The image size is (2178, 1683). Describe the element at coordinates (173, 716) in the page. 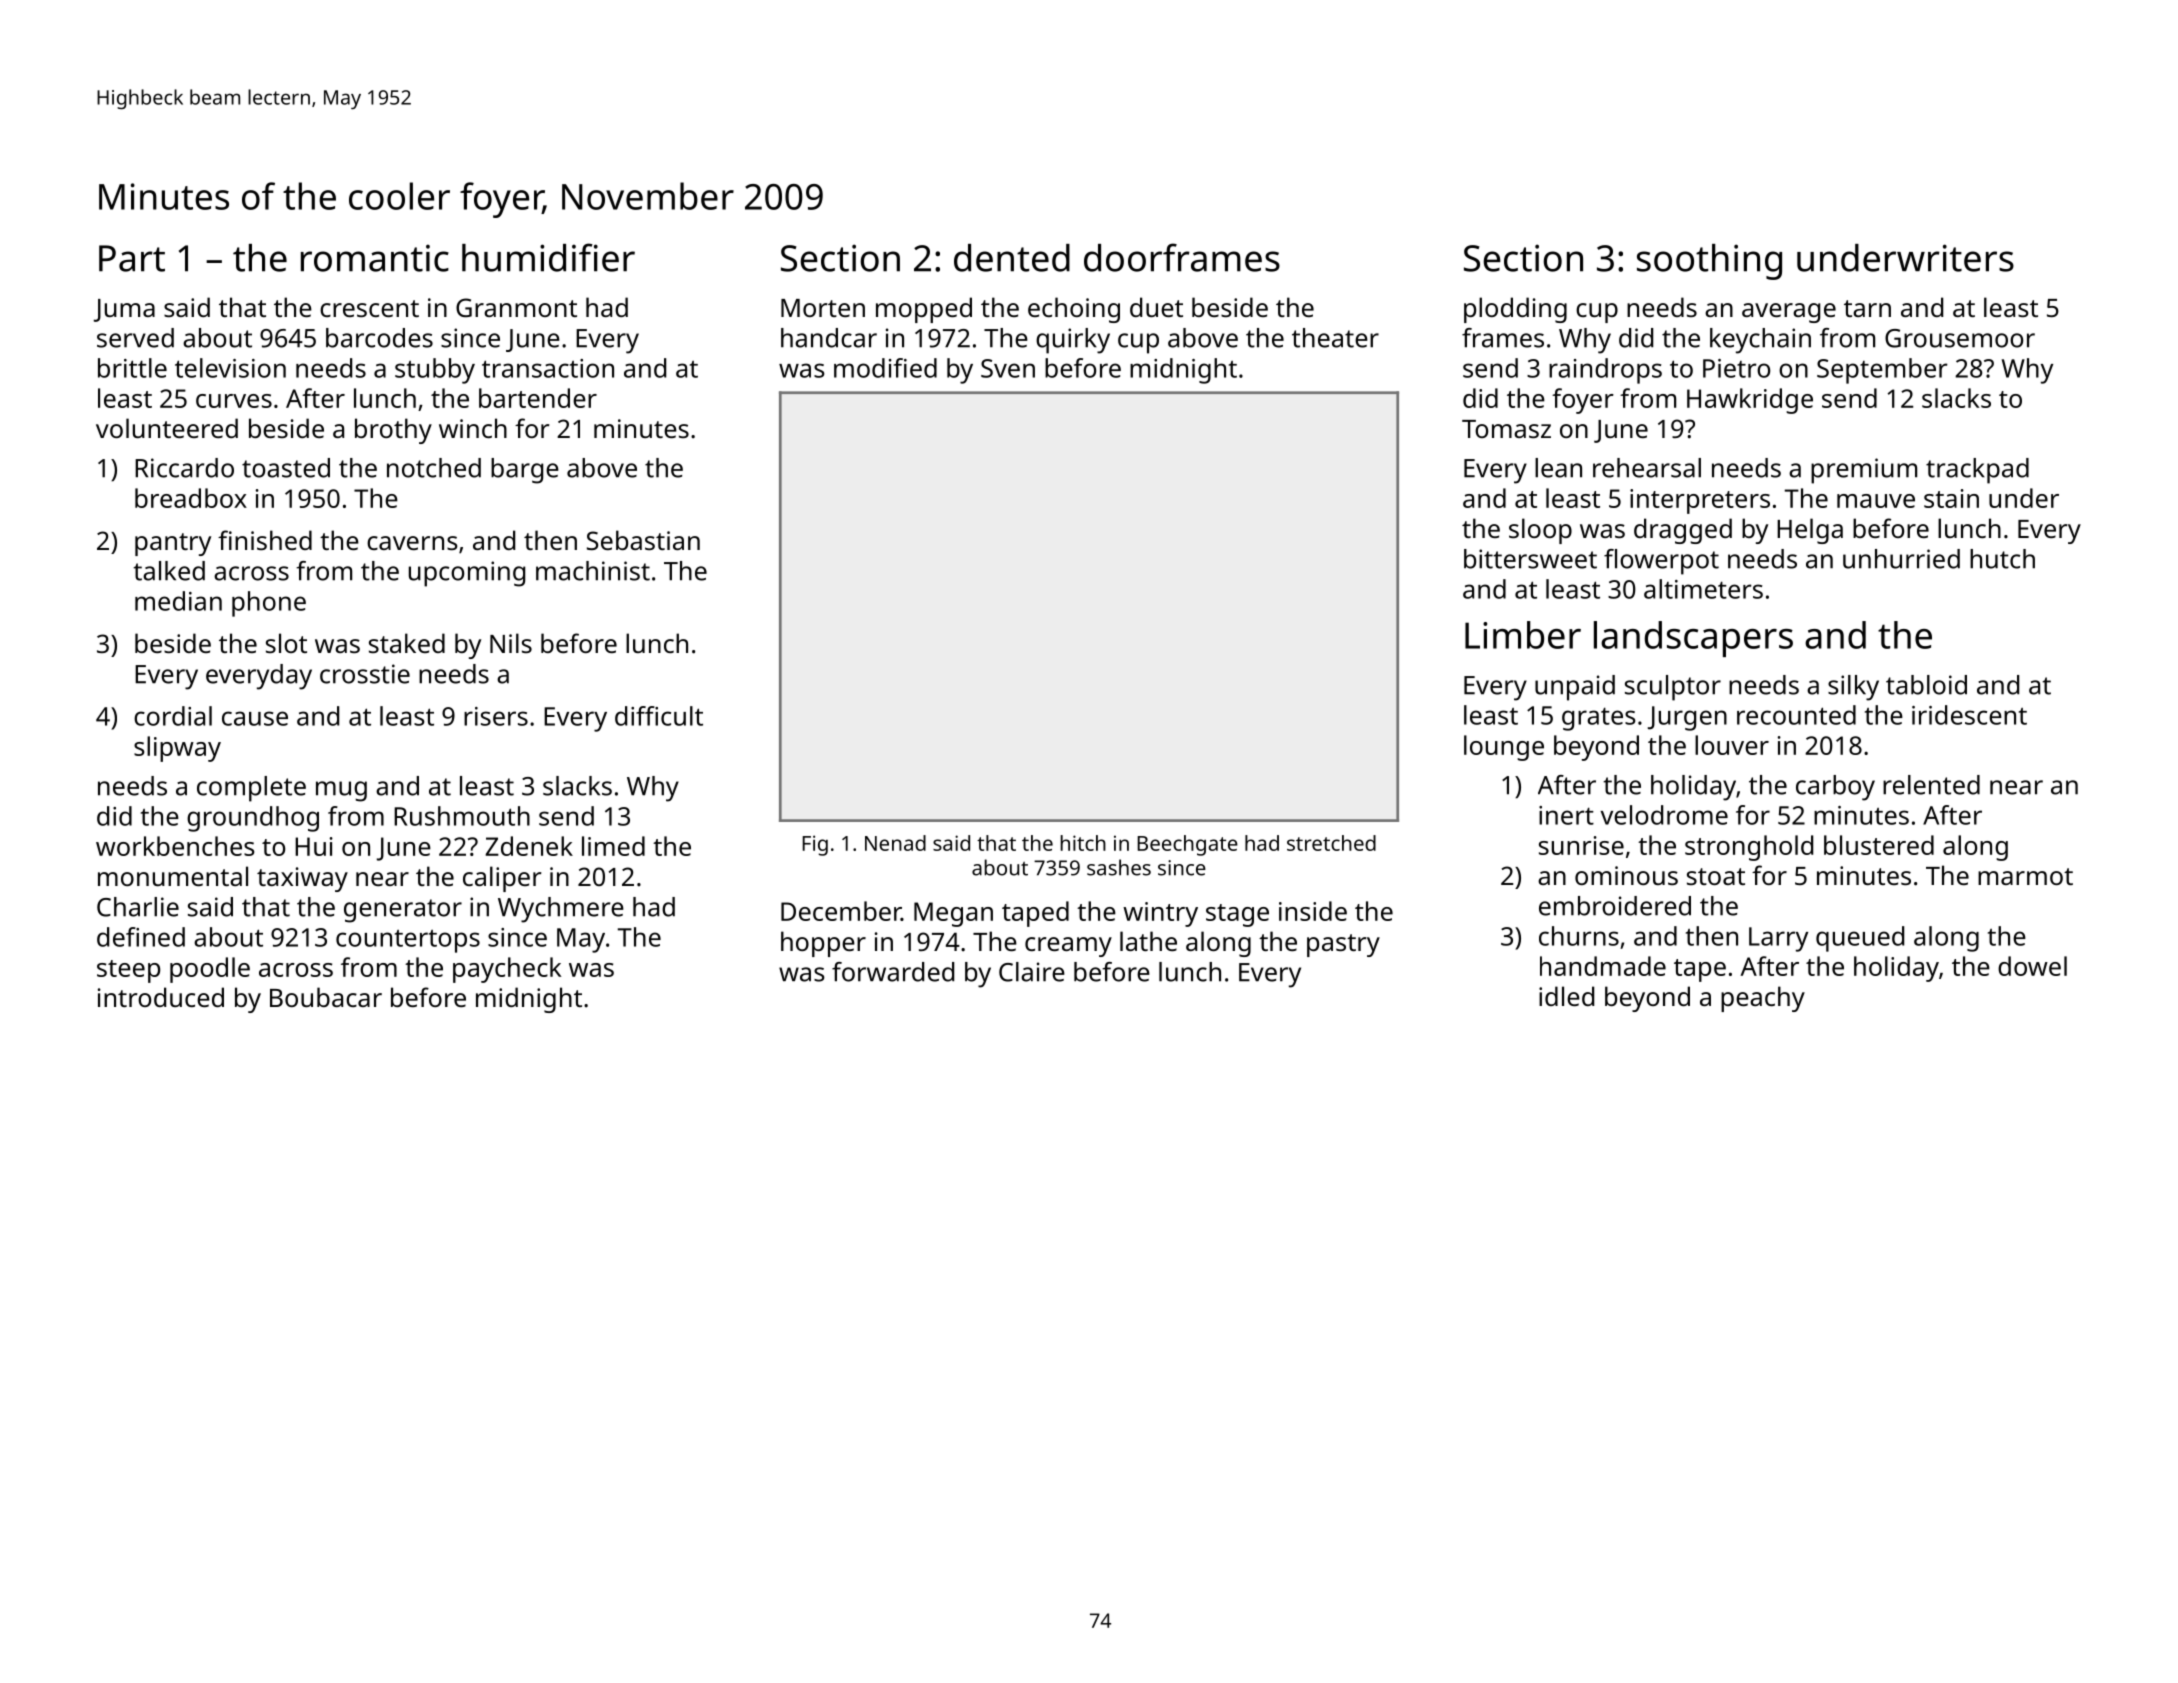

I see `cordial` at that location.
